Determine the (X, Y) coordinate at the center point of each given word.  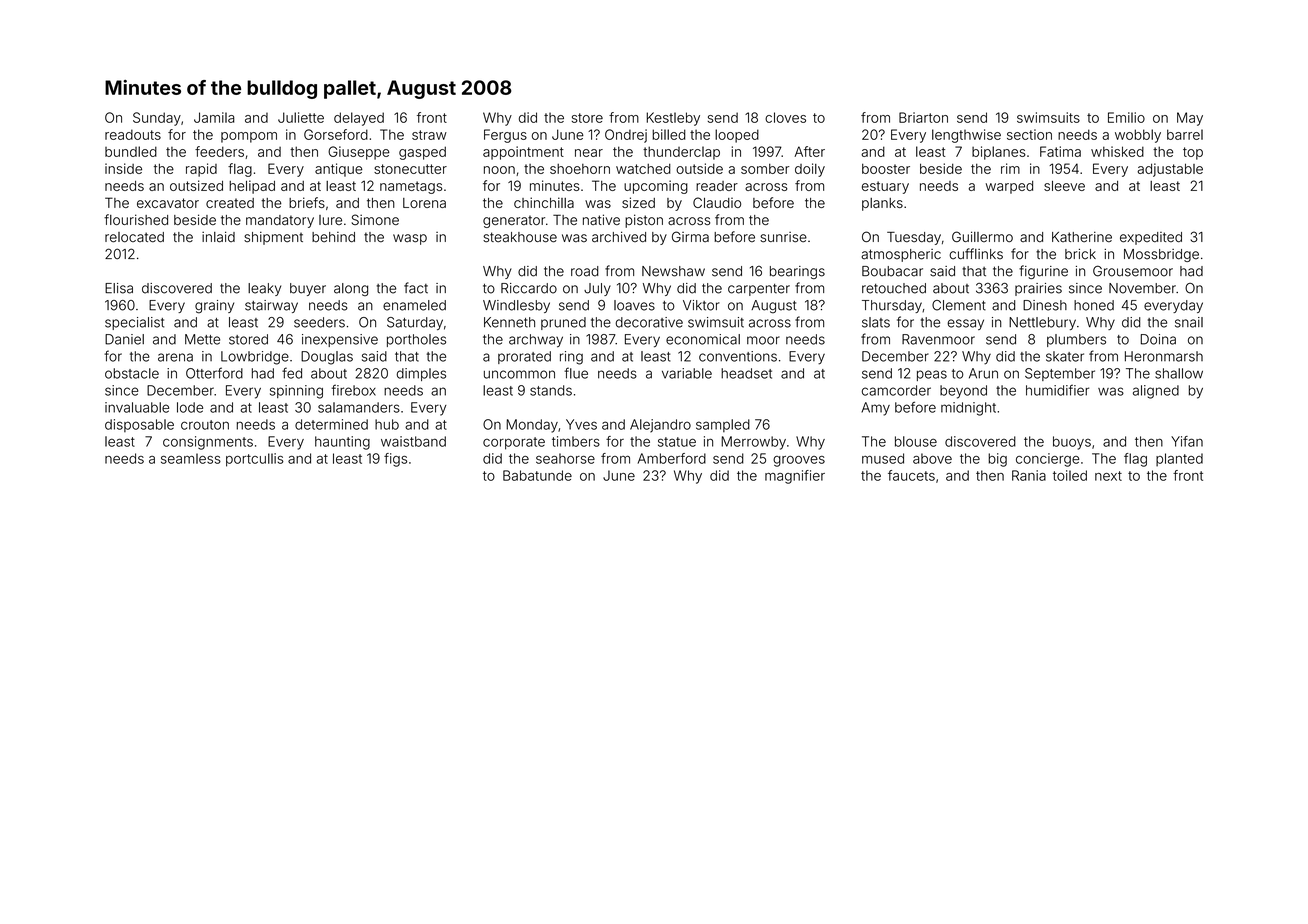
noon (499, 170)
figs (395, 460)
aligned (1156, 392)
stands (551, 390)
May (1190, 119)
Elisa (119, 288)
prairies (1038, 289)
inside (123, 168)
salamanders (359, 407)
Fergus (505, 136)
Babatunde (537, 475)
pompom (249, 137)
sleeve (1064, 186)
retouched (894, 288)
